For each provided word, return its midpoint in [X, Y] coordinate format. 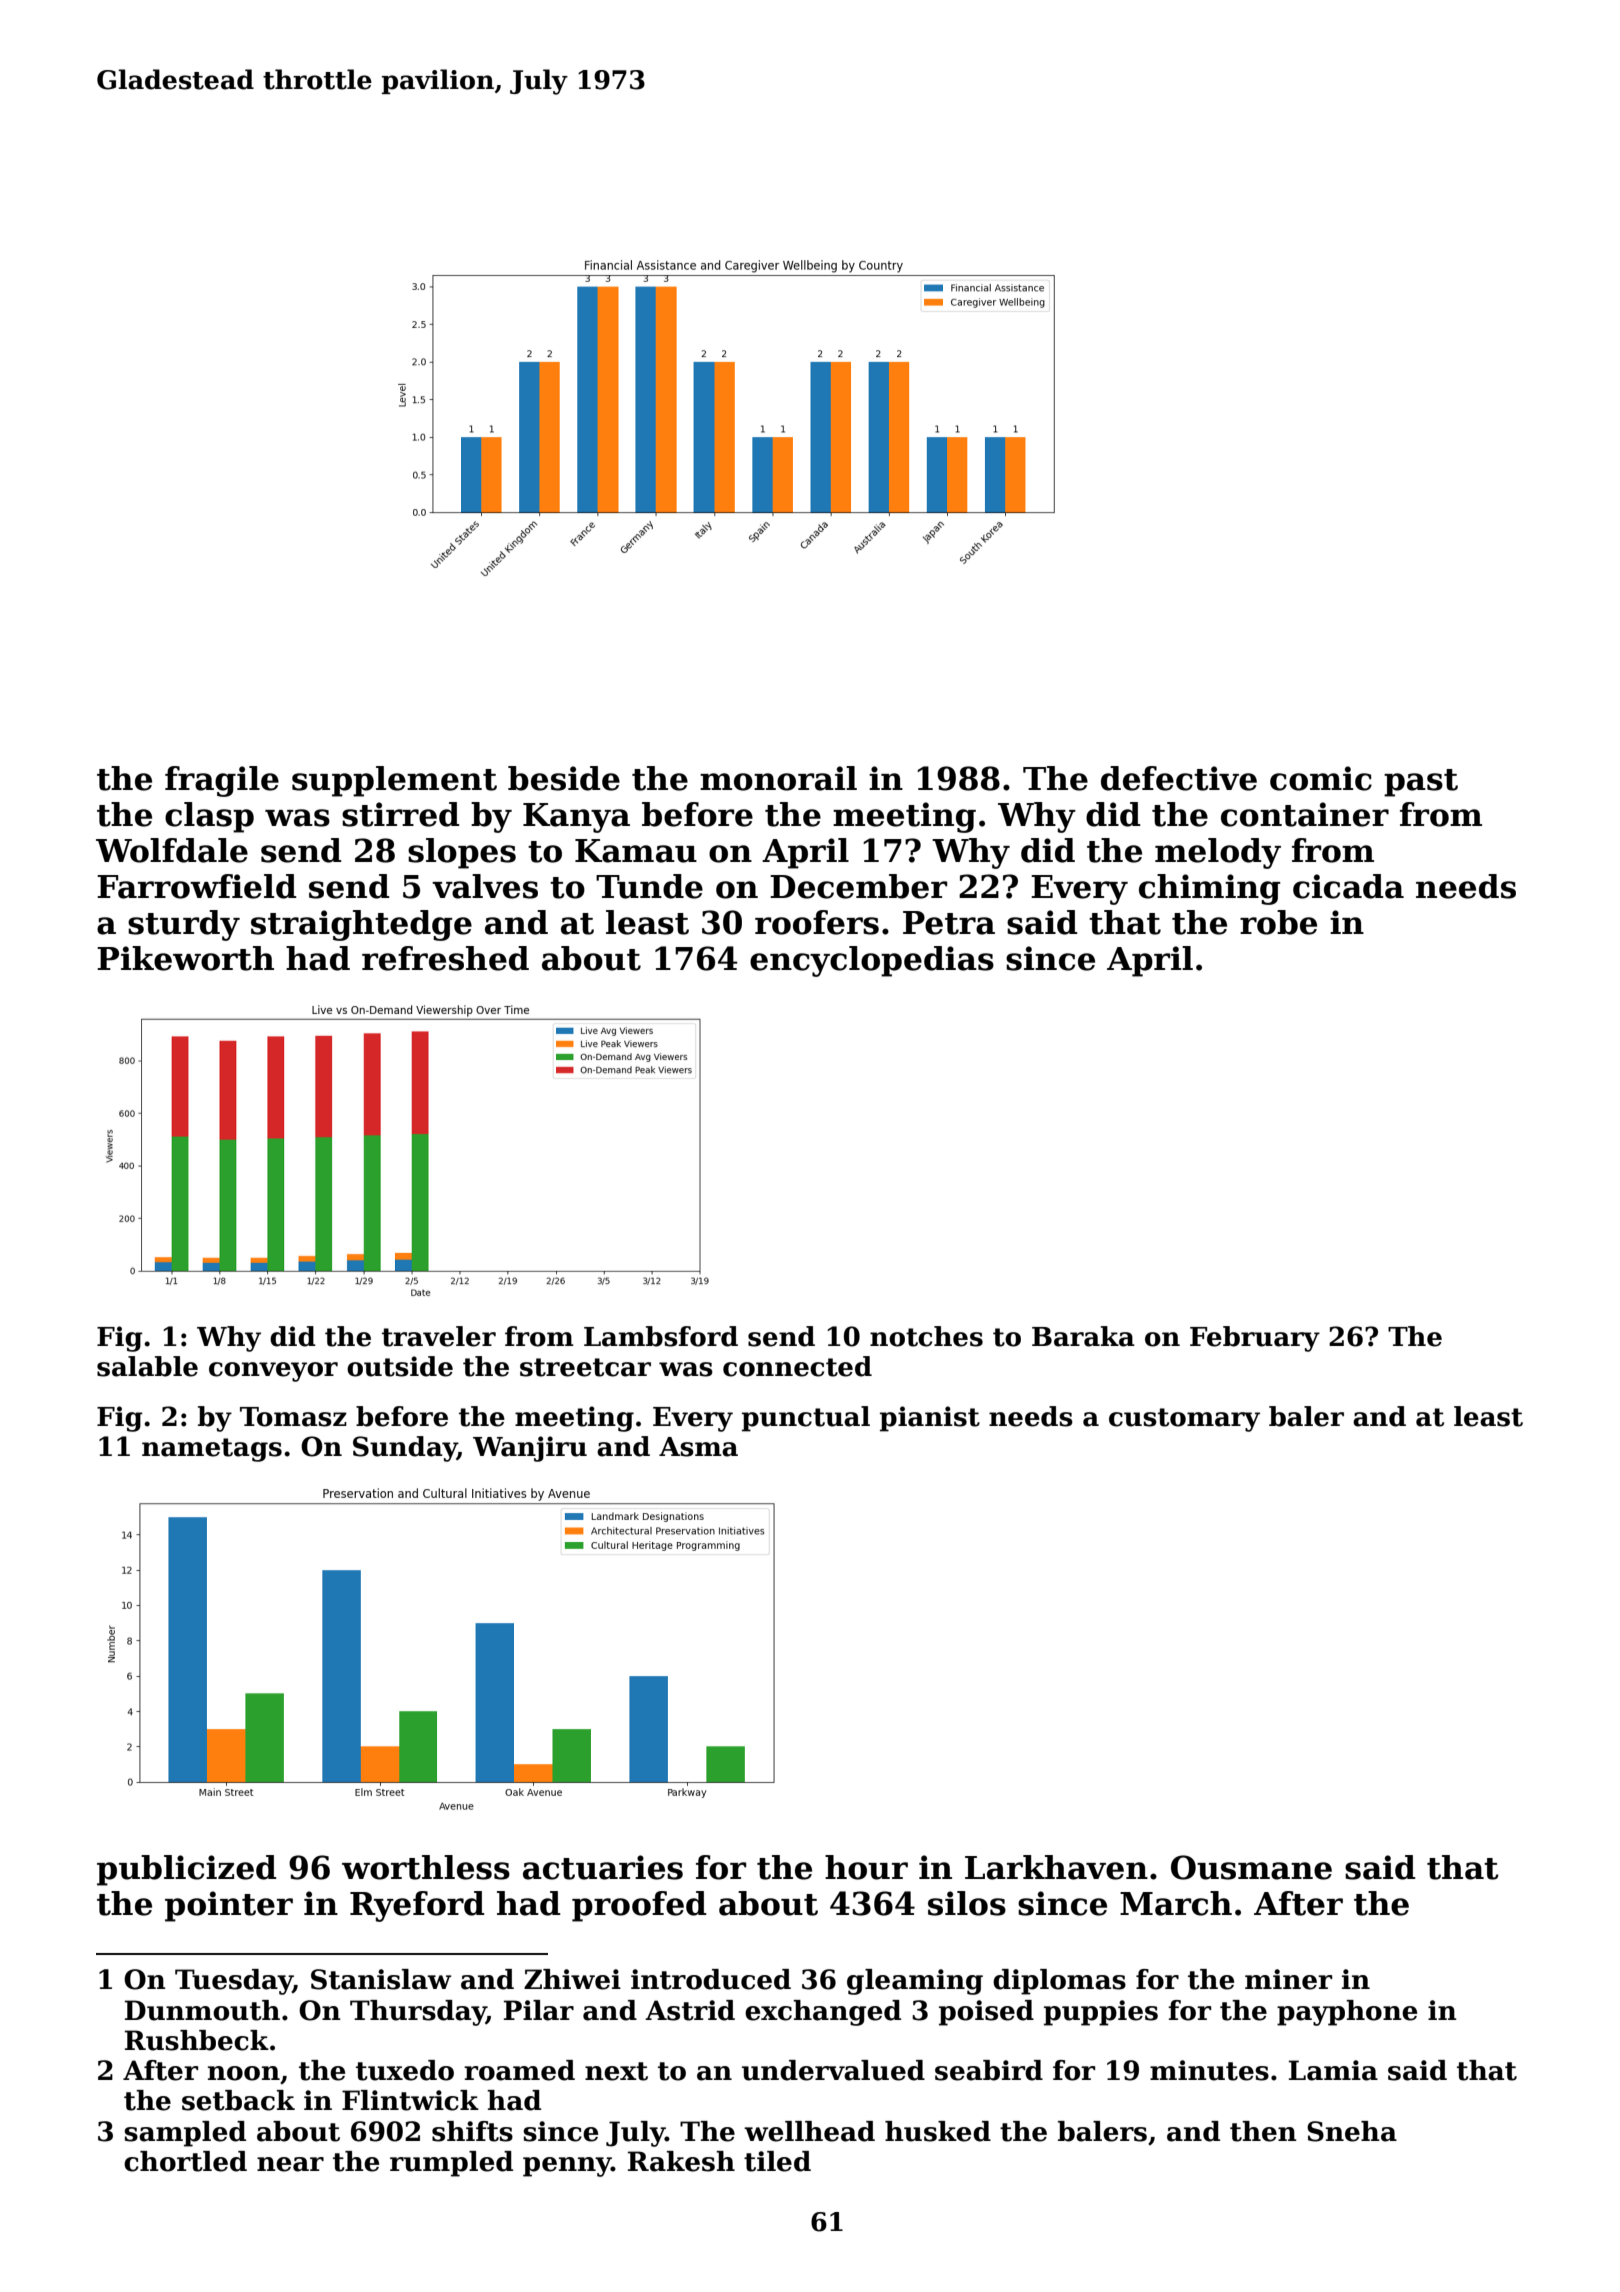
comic [1321, 778]
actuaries [603, 1867]
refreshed [445, 958]
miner [1288, 1979]
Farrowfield [197, 886]
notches [926, 1336]
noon [244, 2073]
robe [1278, 922]
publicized [187, 1870]
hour [866, 1867]
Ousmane [1251, 1867]
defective [1179, 778]
